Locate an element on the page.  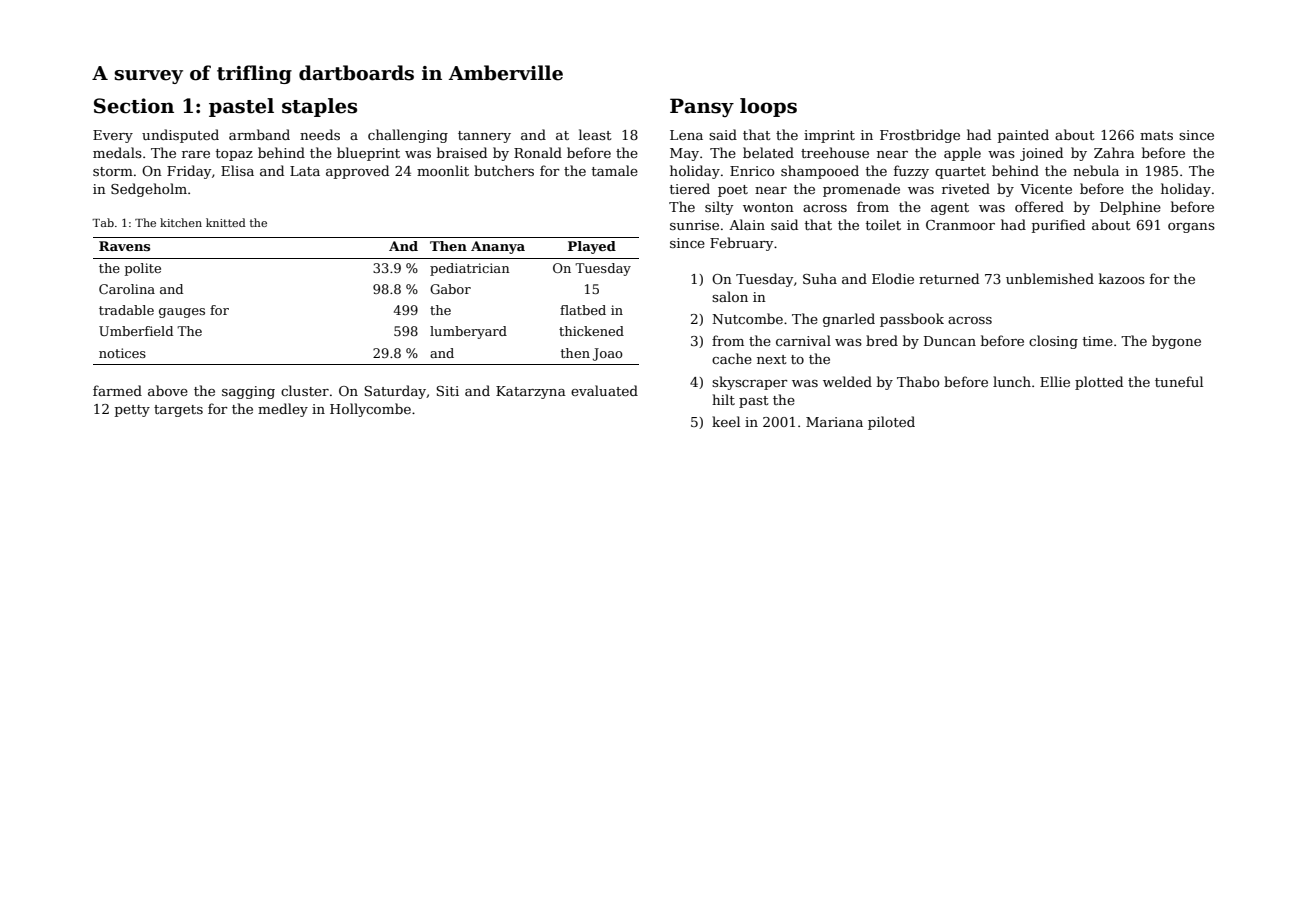
unblemished is located at coordinates (1050, 278).
